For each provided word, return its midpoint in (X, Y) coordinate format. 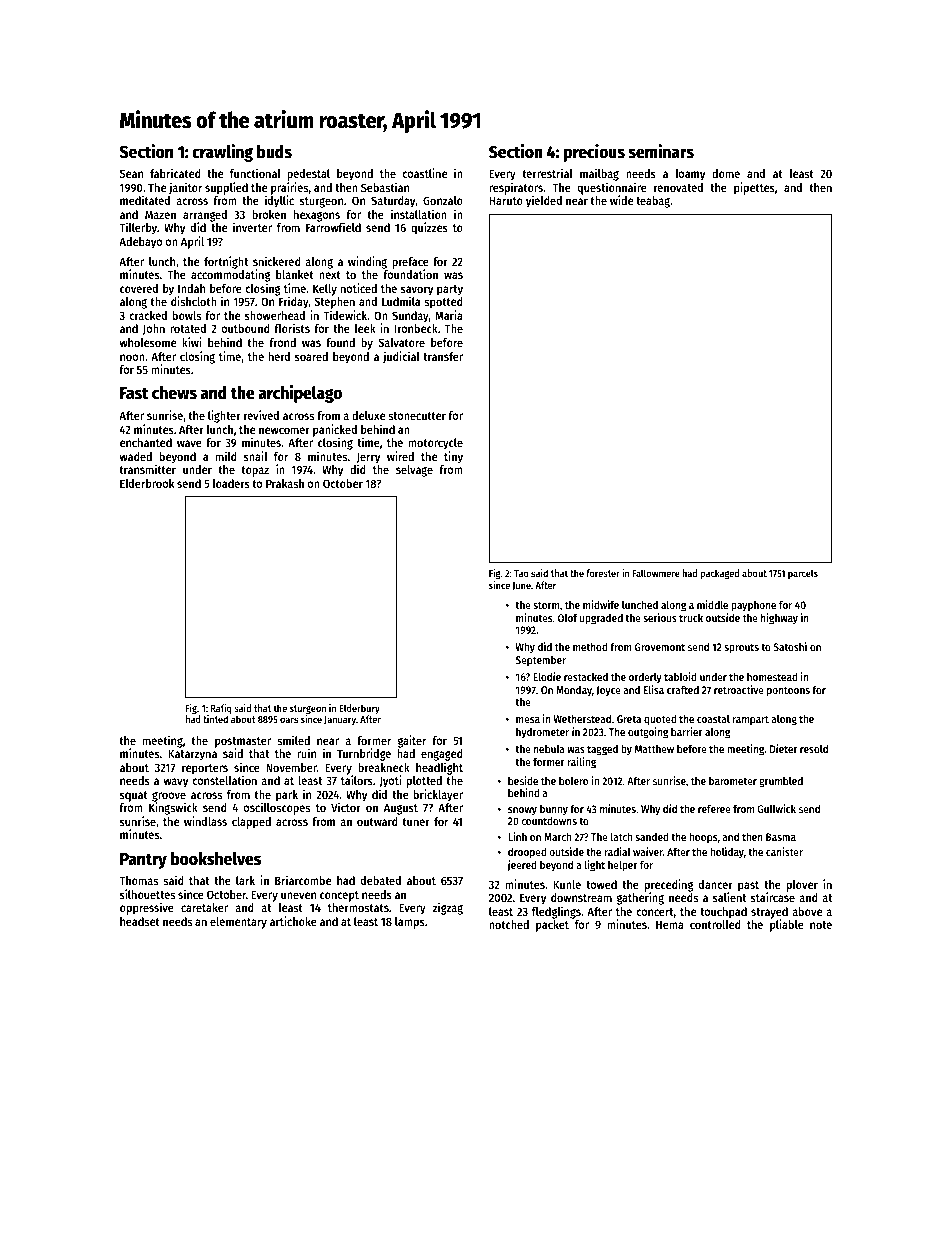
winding (367, 262)
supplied (226, 188)
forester (603, 573)
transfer (443, 356)
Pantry (143, 861)
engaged (442, 755)
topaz (255, 471)
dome (726, 173)
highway (779, 619)
